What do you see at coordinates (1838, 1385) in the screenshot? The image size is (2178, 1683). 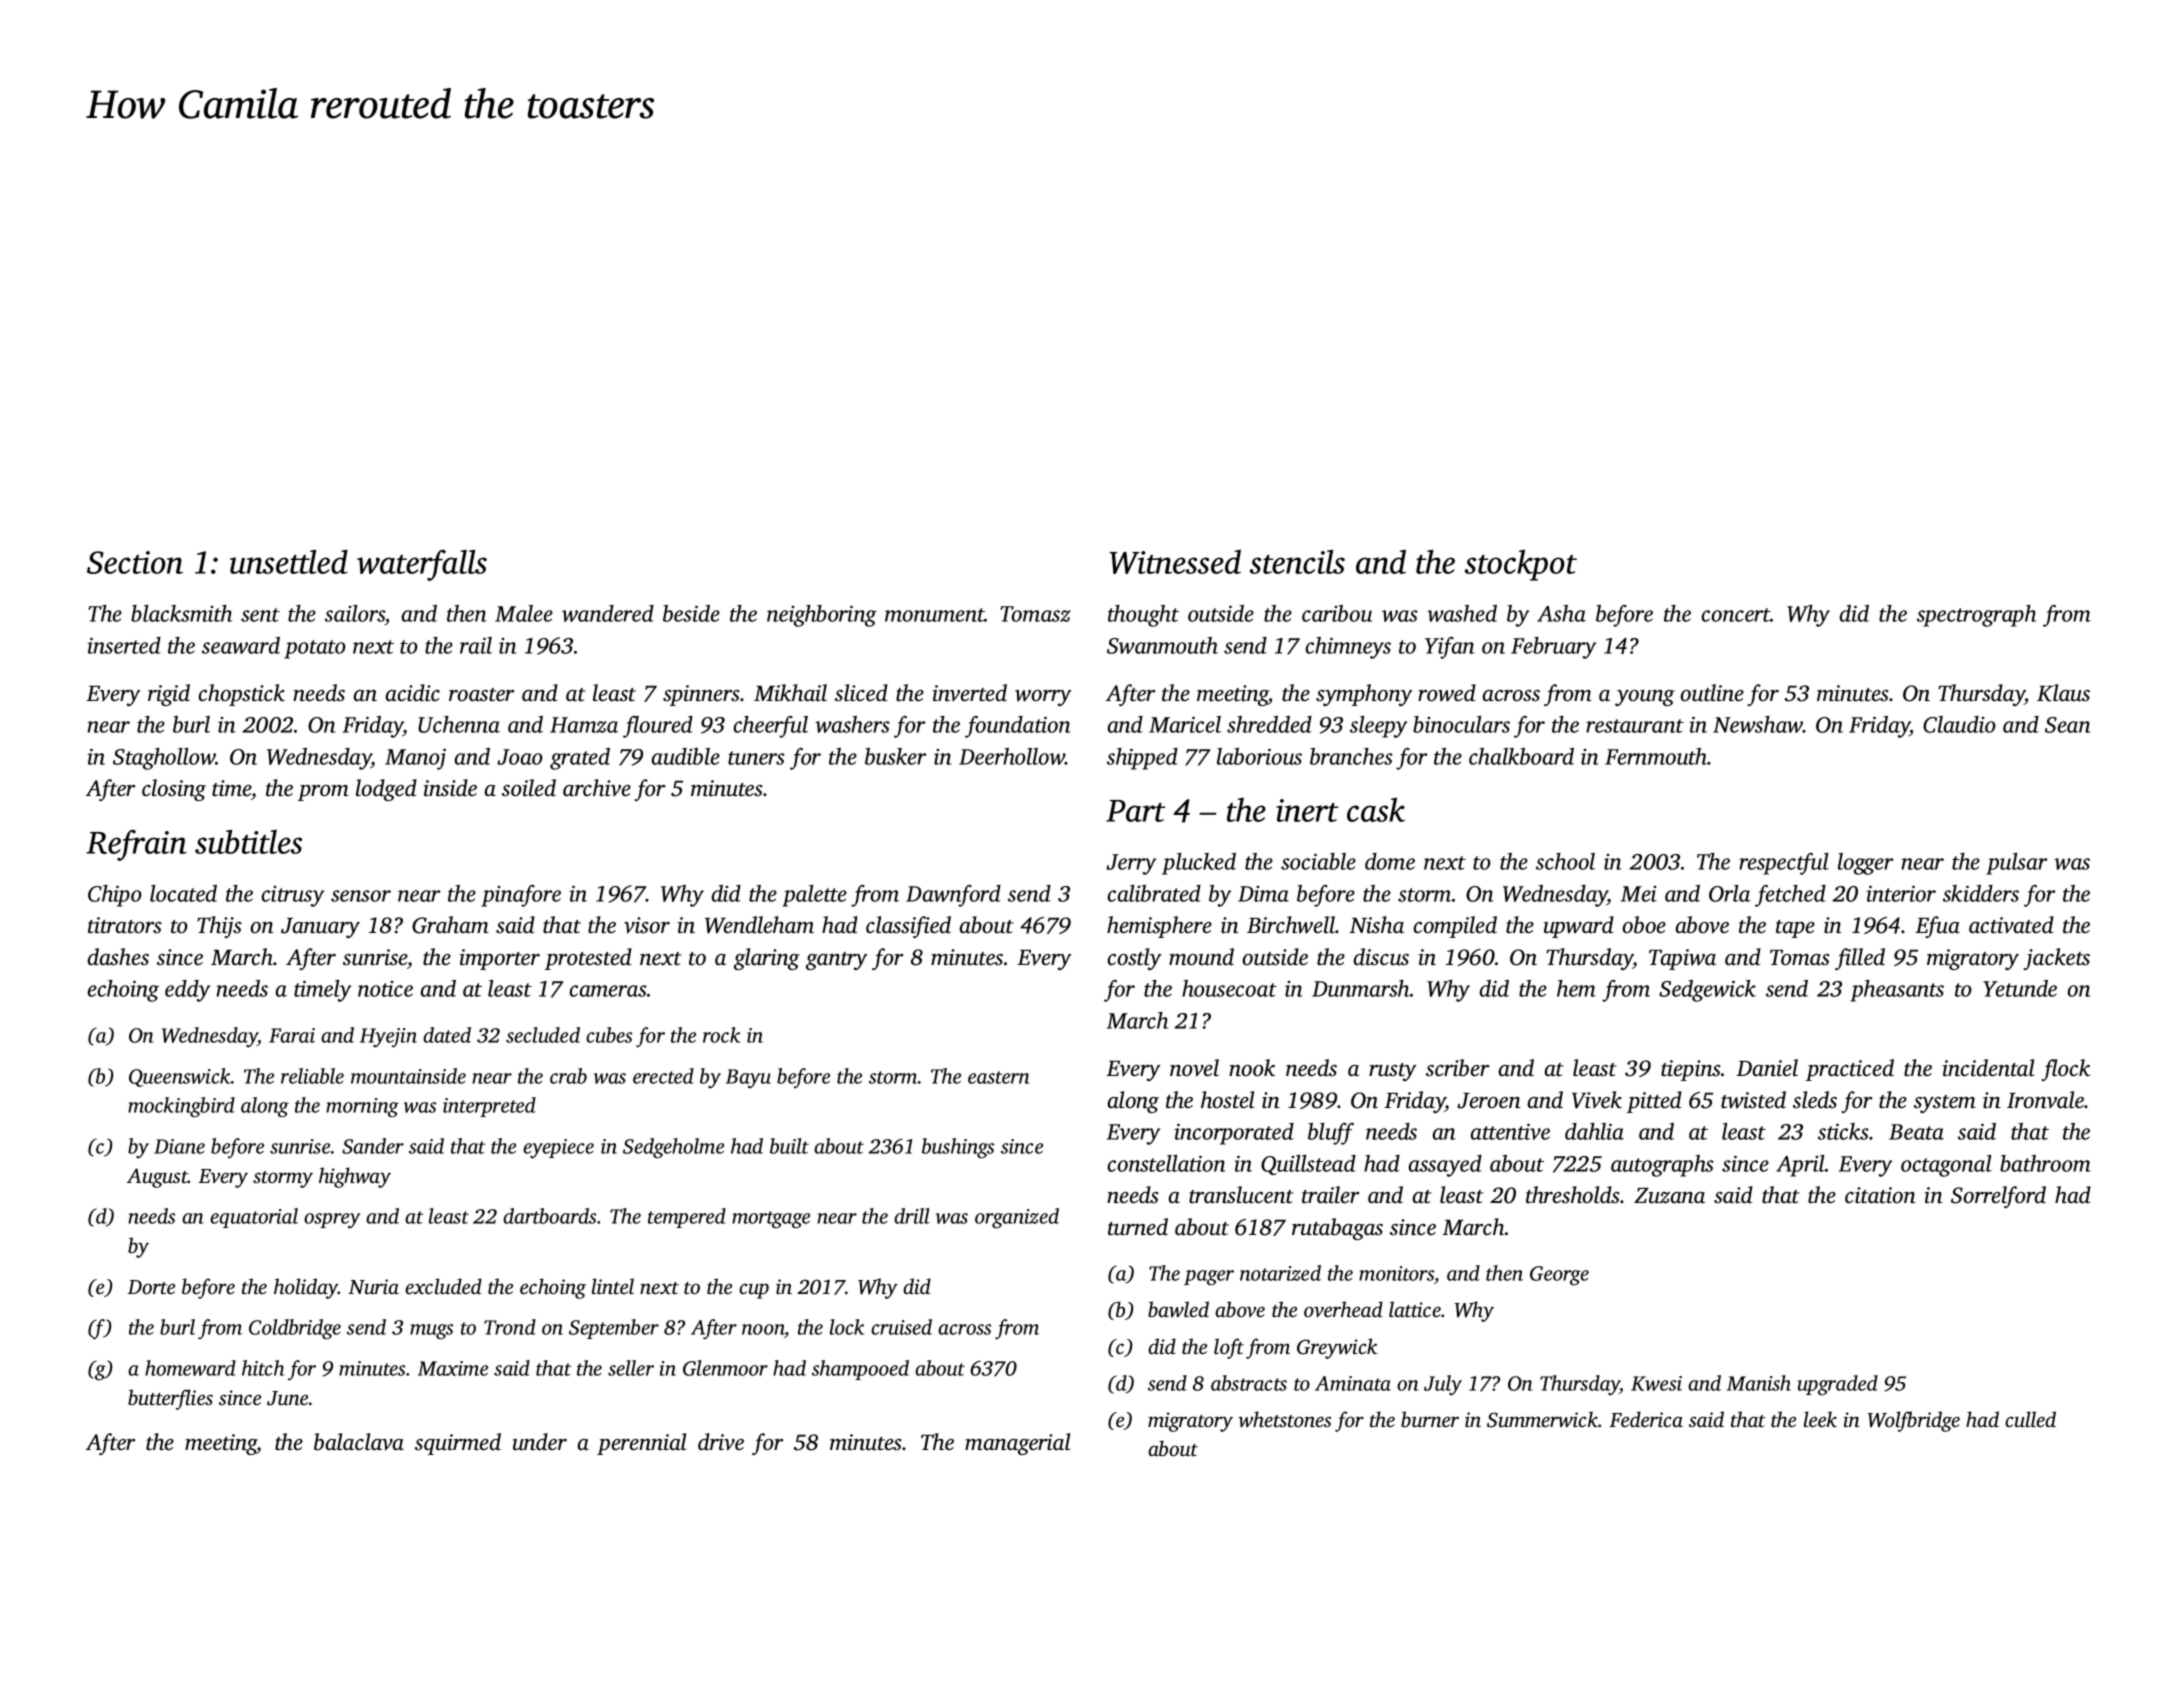 I see `upgraded` at bounding box center [1838, 1385].
